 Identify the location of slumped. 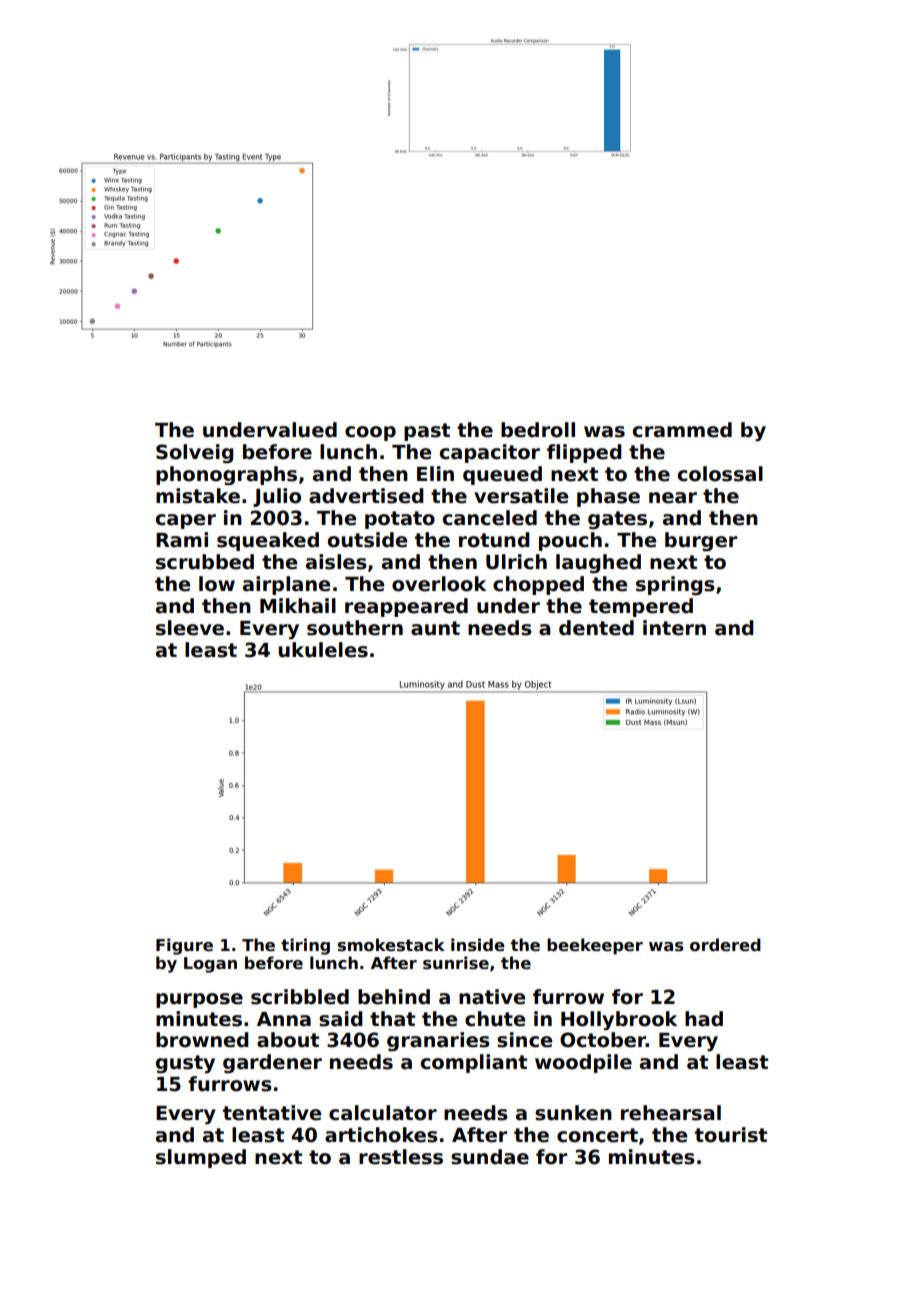
(201, 1158).
